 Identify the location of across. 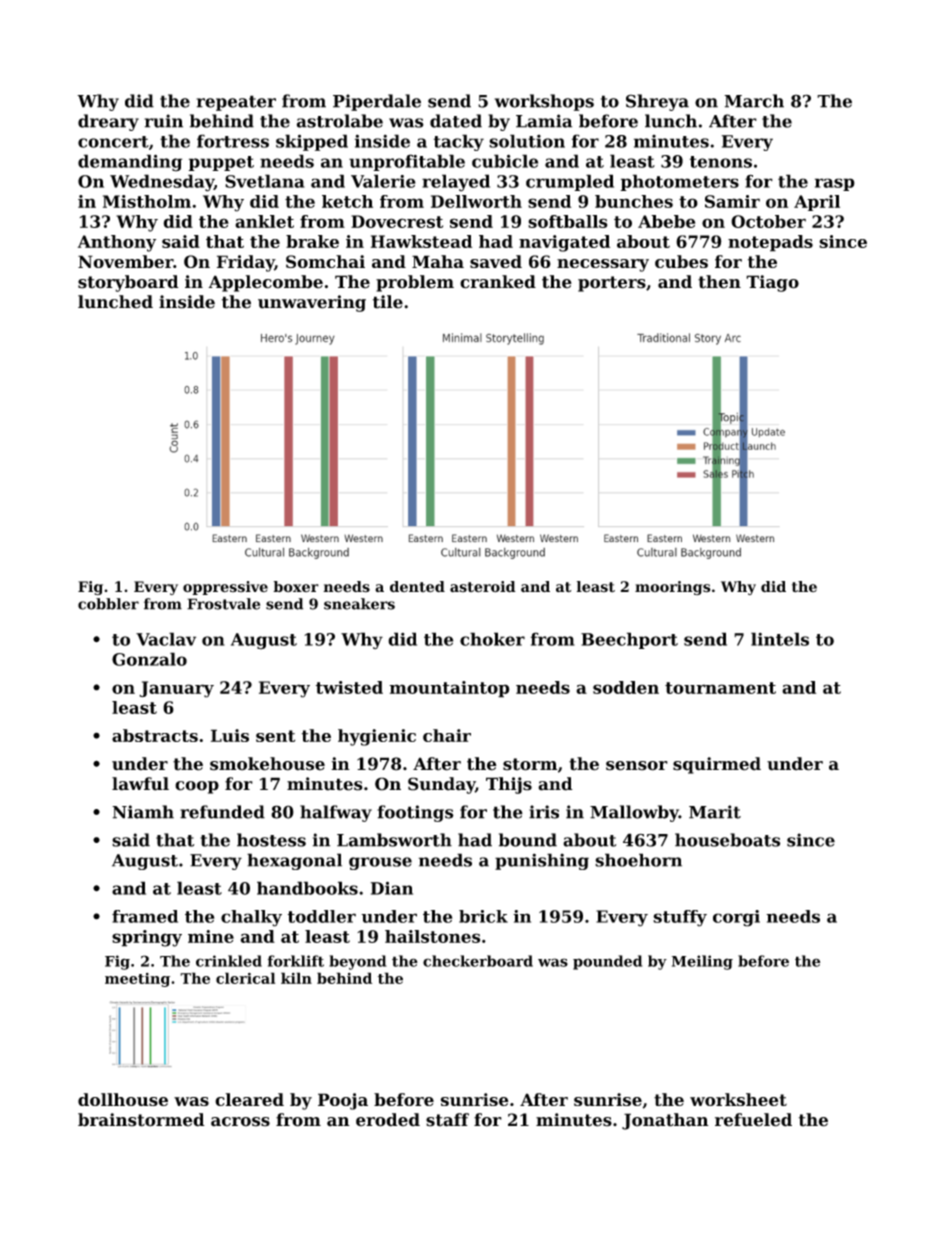
(240, 1122).
